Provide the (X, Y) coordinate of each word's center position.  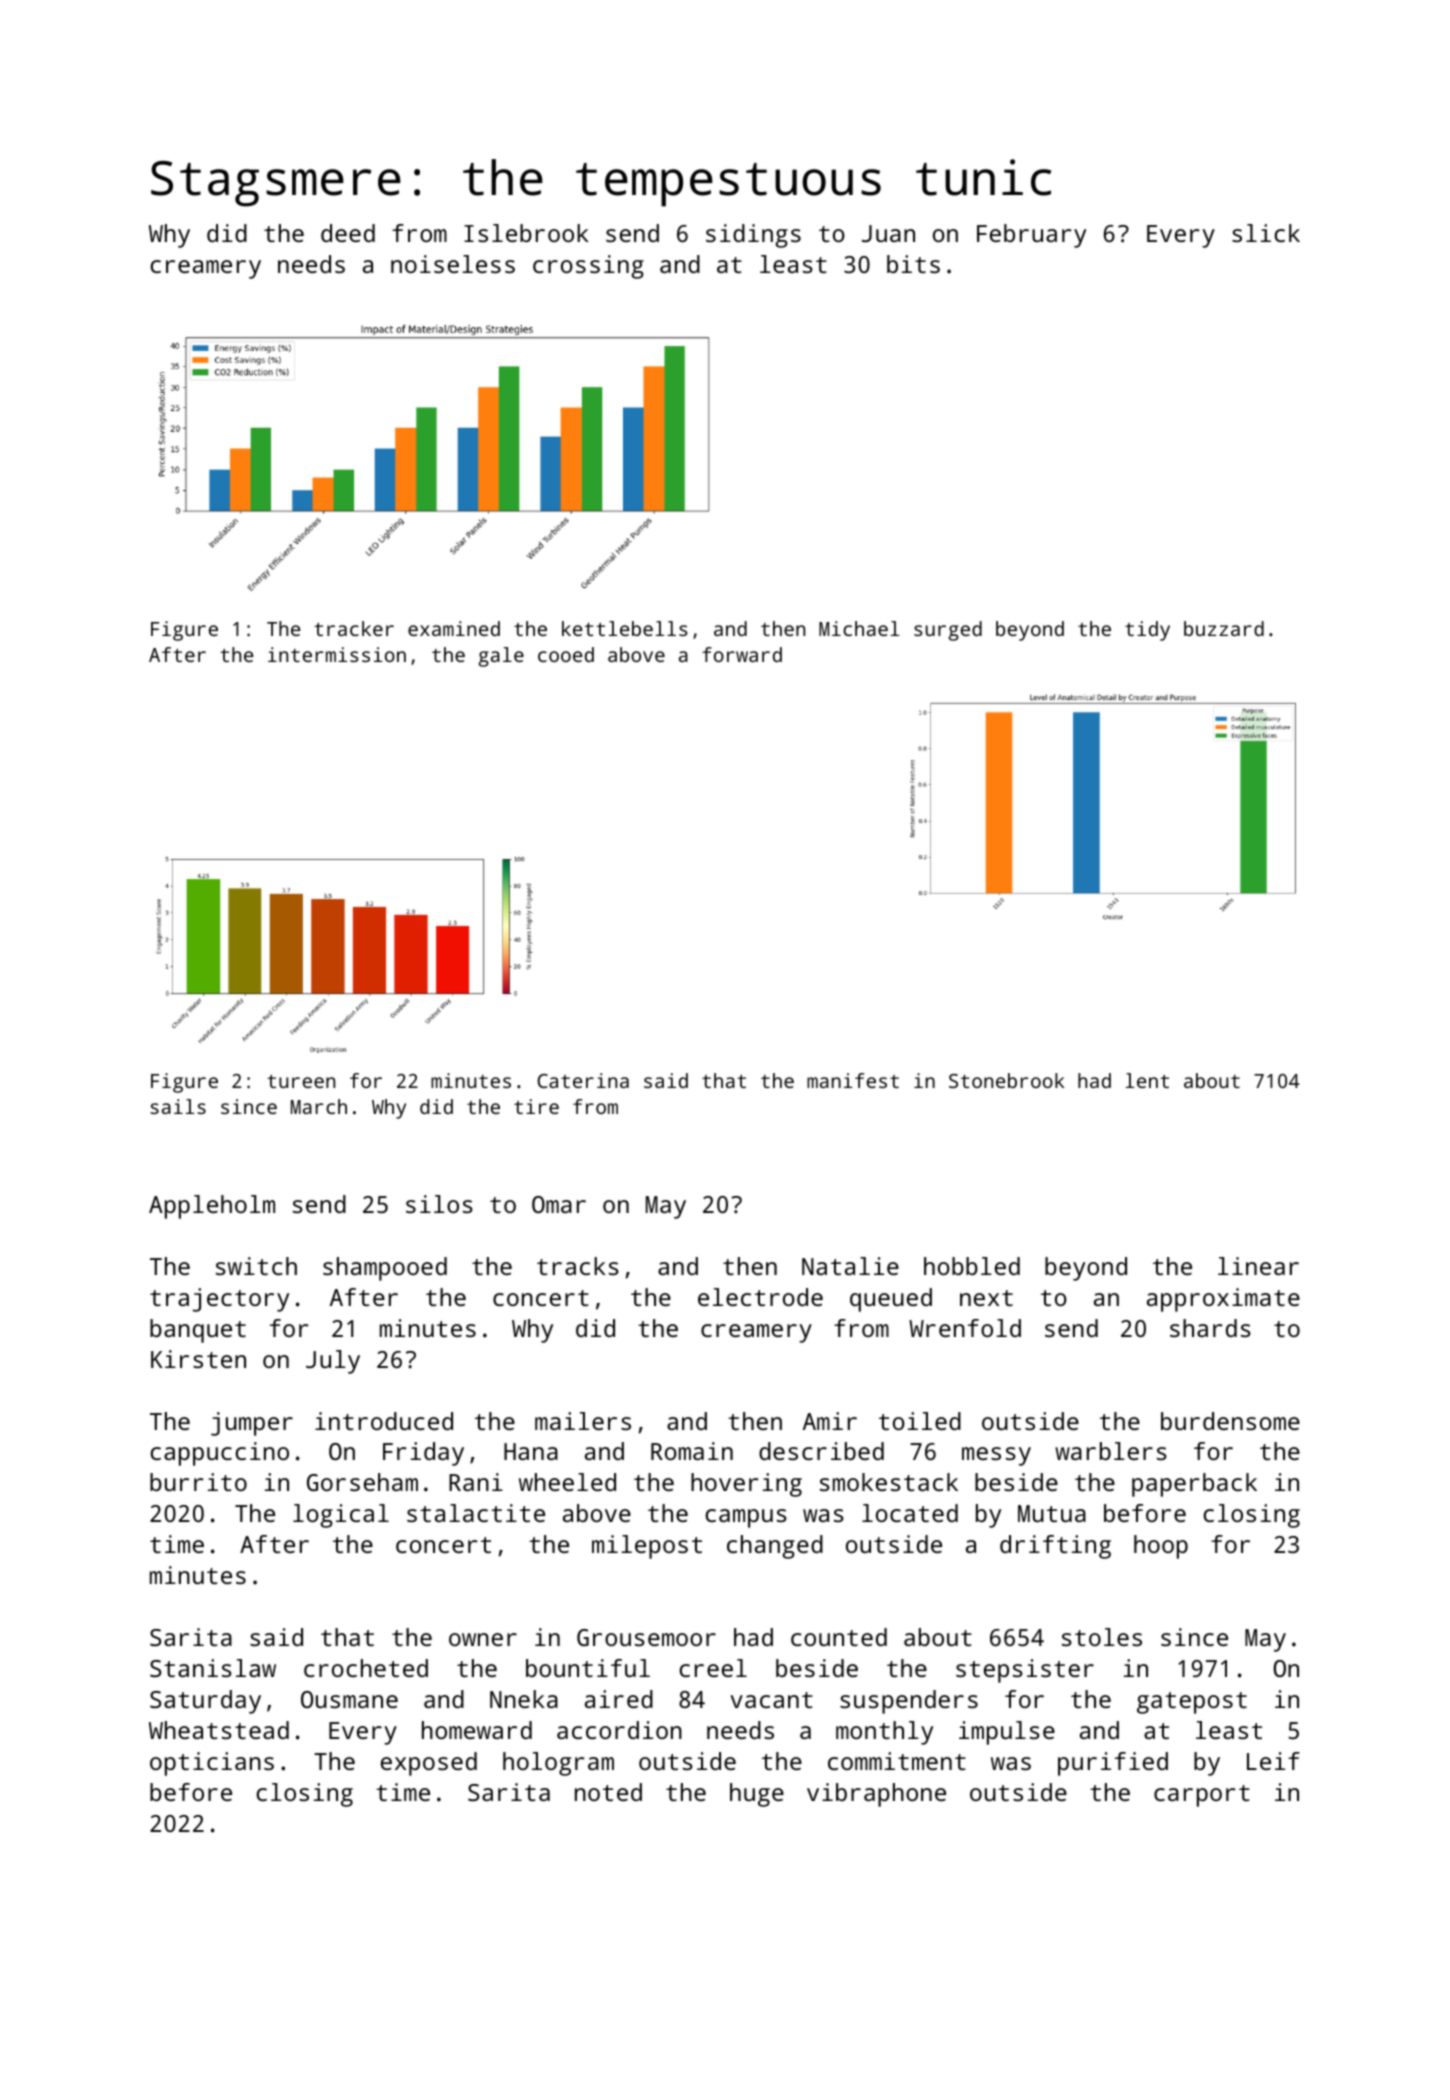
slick (1266, 233)
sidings (753, 236)
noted (608, 1792)
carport (1202, 1796)
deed (348, 233)
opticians (212, 1764)
